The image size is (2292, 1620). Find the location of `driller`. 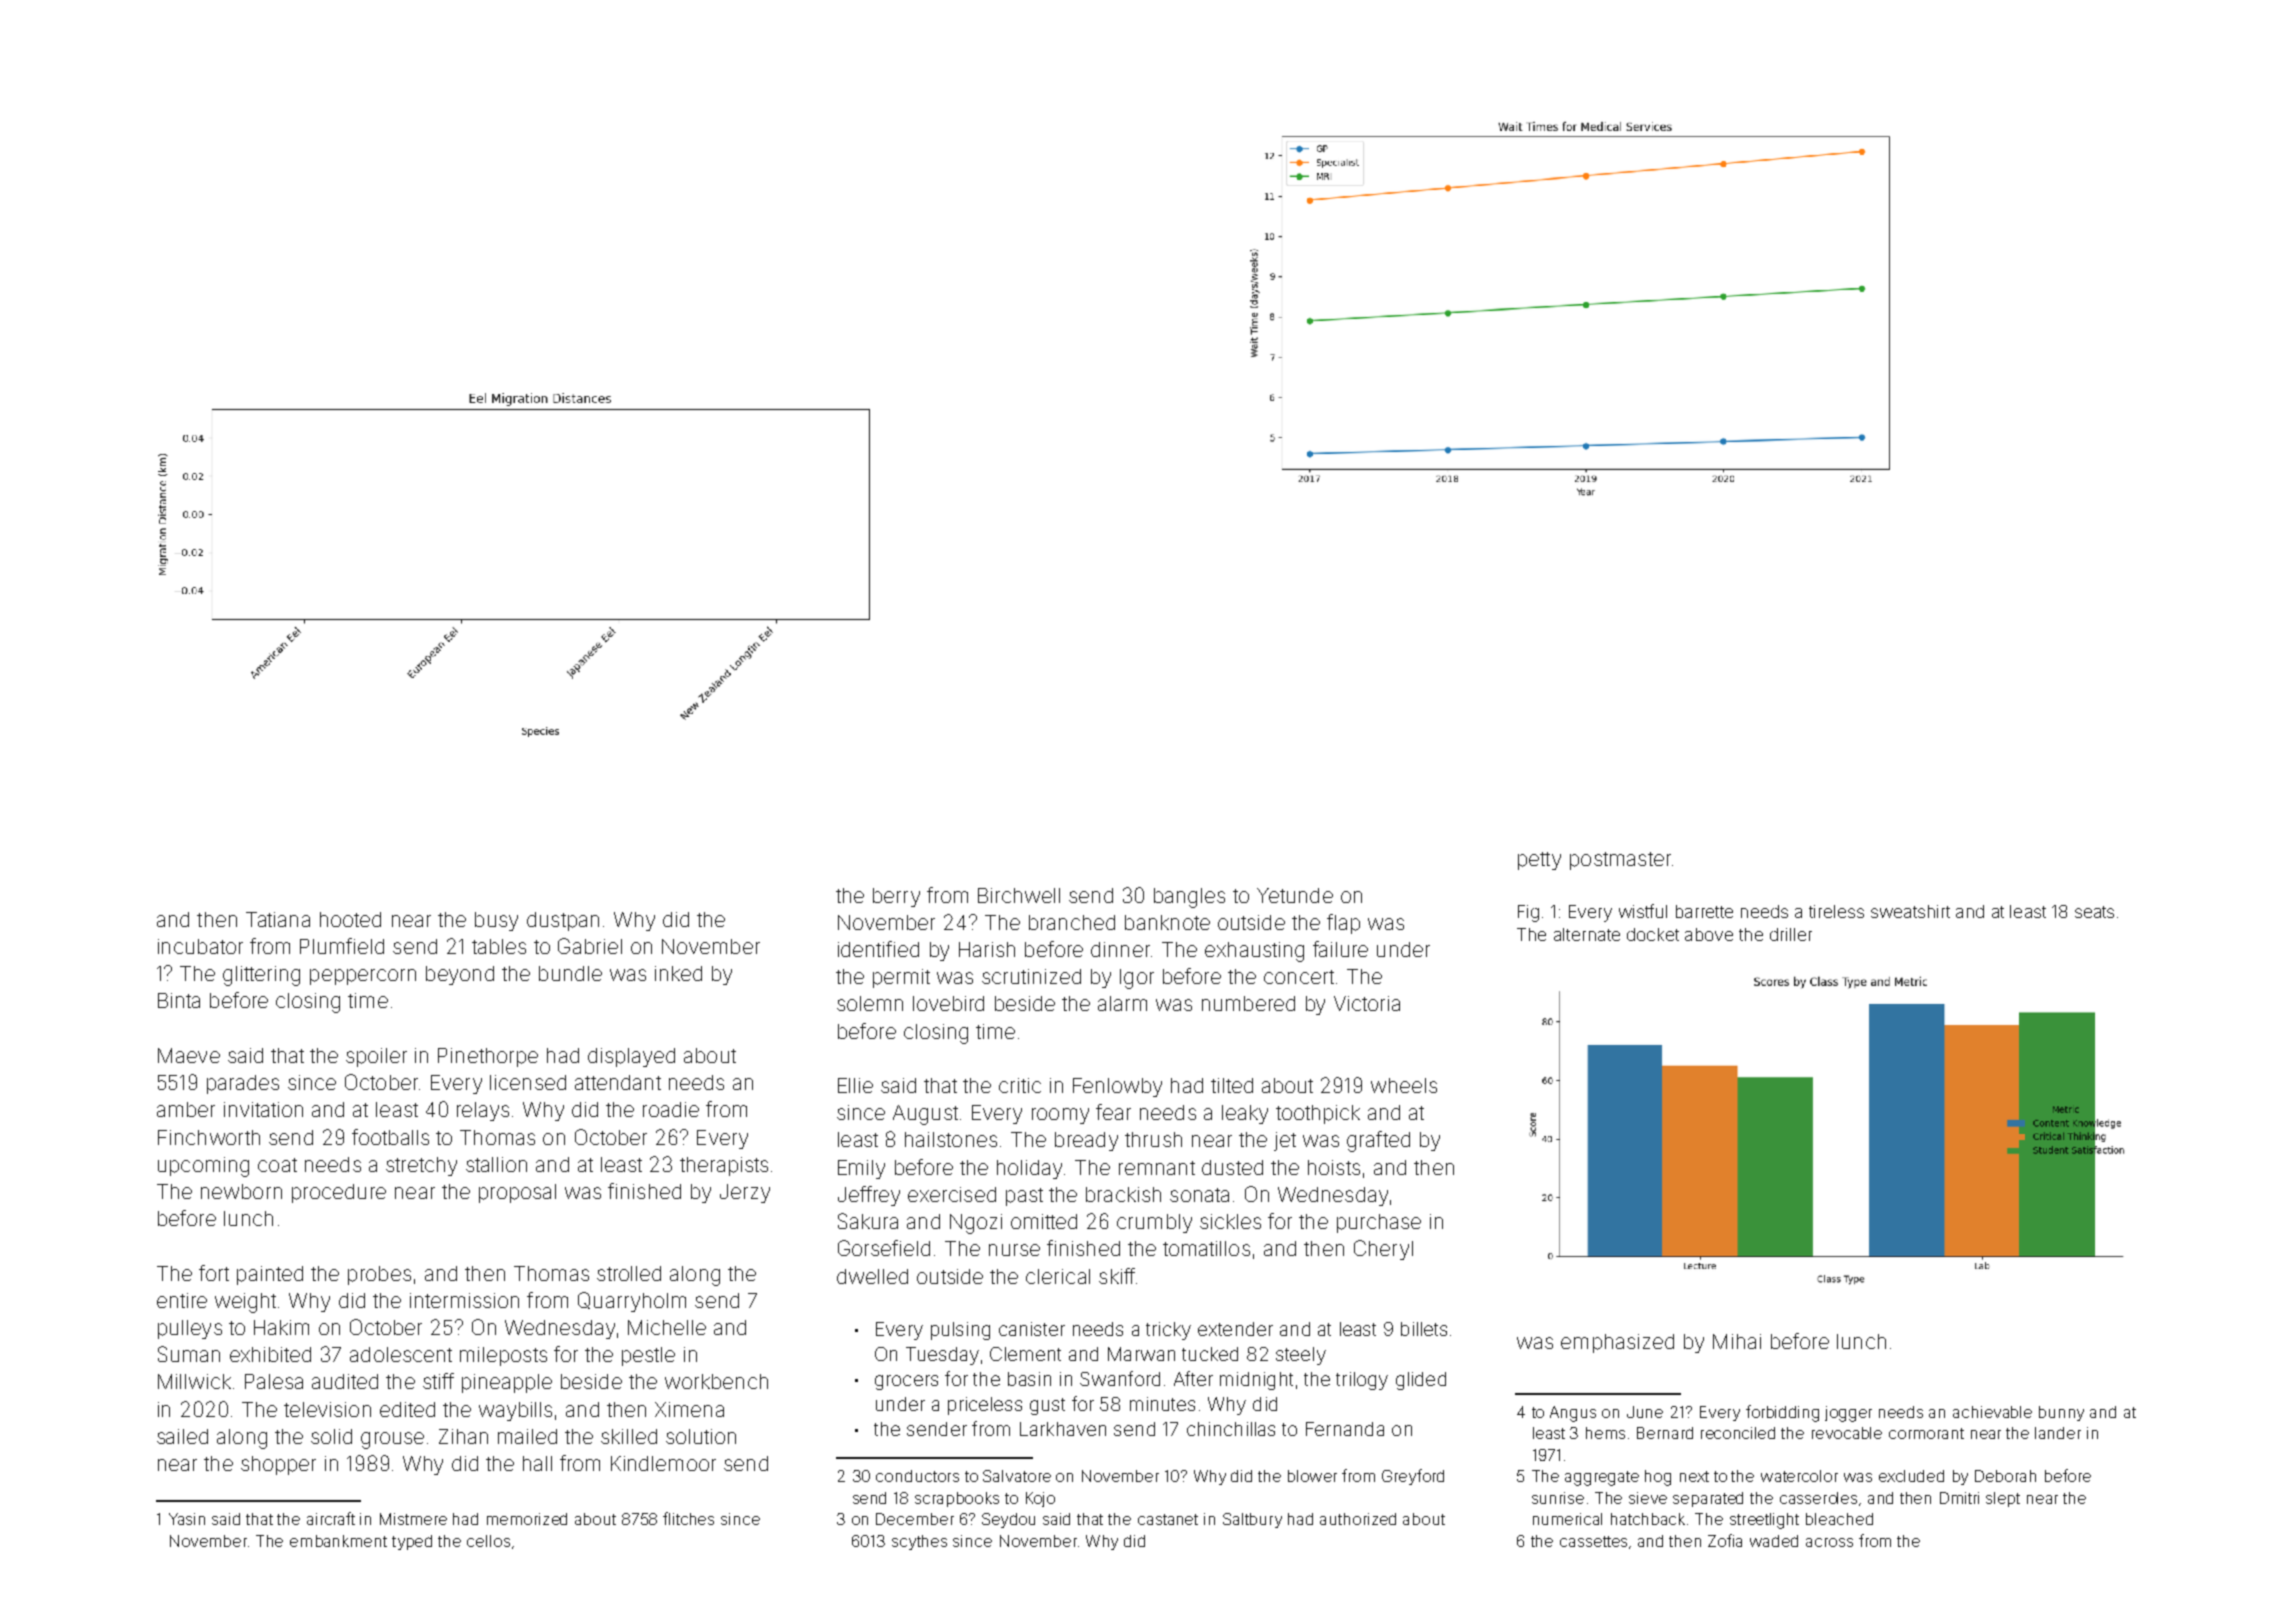

driller is located at coordinates (1791, 934).
